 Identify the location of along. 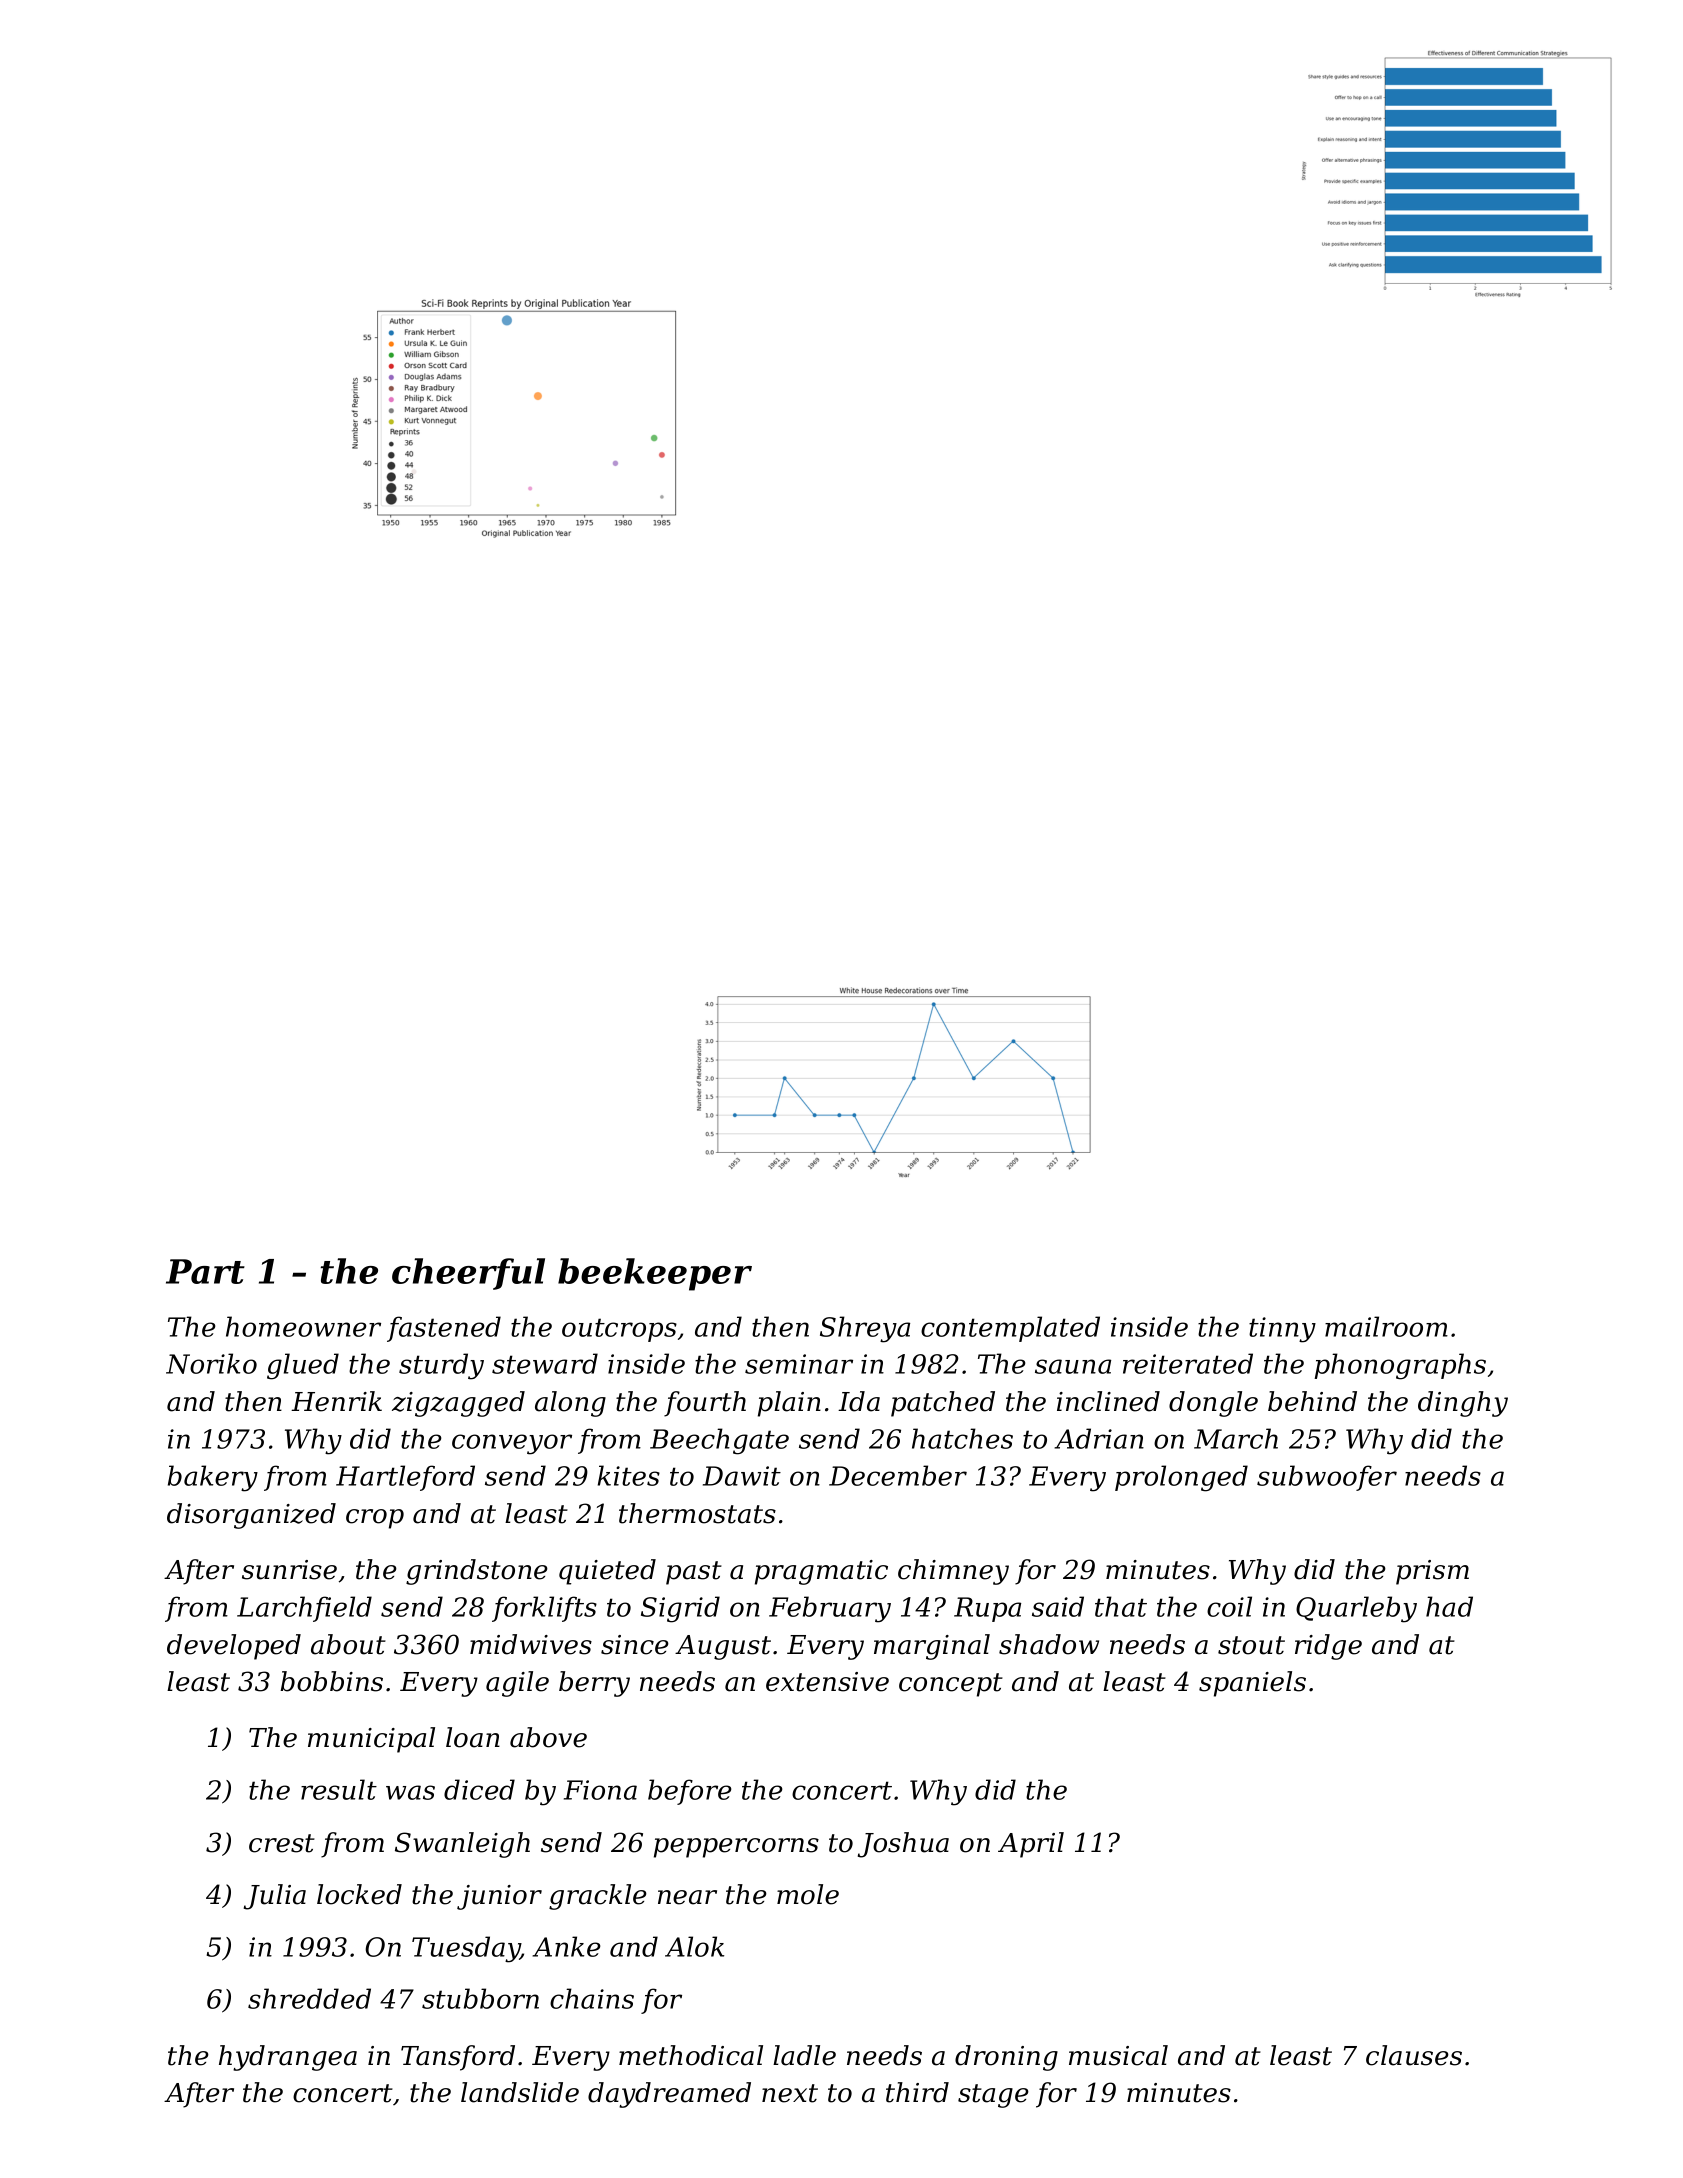
(570, 1404).
